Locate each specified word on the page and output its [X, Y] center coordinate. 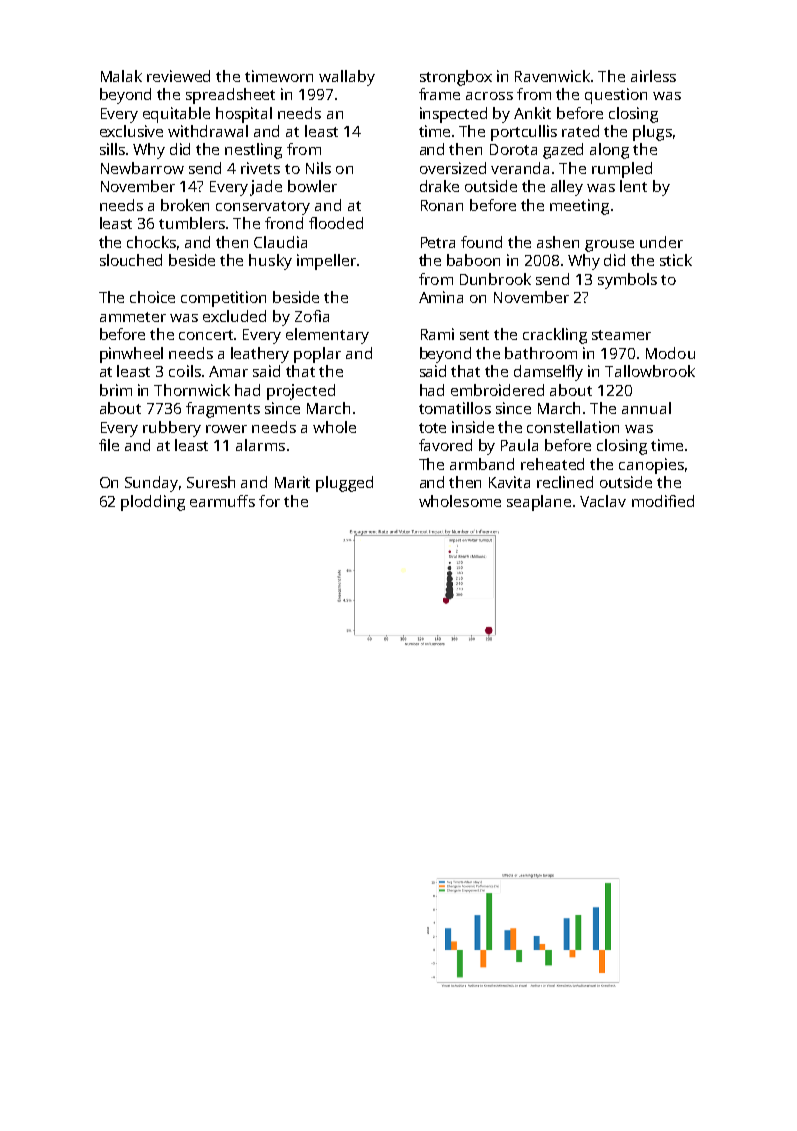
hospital [244, 115]
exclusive [131, 131]
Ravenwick [552, 76]
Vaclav [603, 501]
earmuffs [222, 501]
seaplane [539, 503]
